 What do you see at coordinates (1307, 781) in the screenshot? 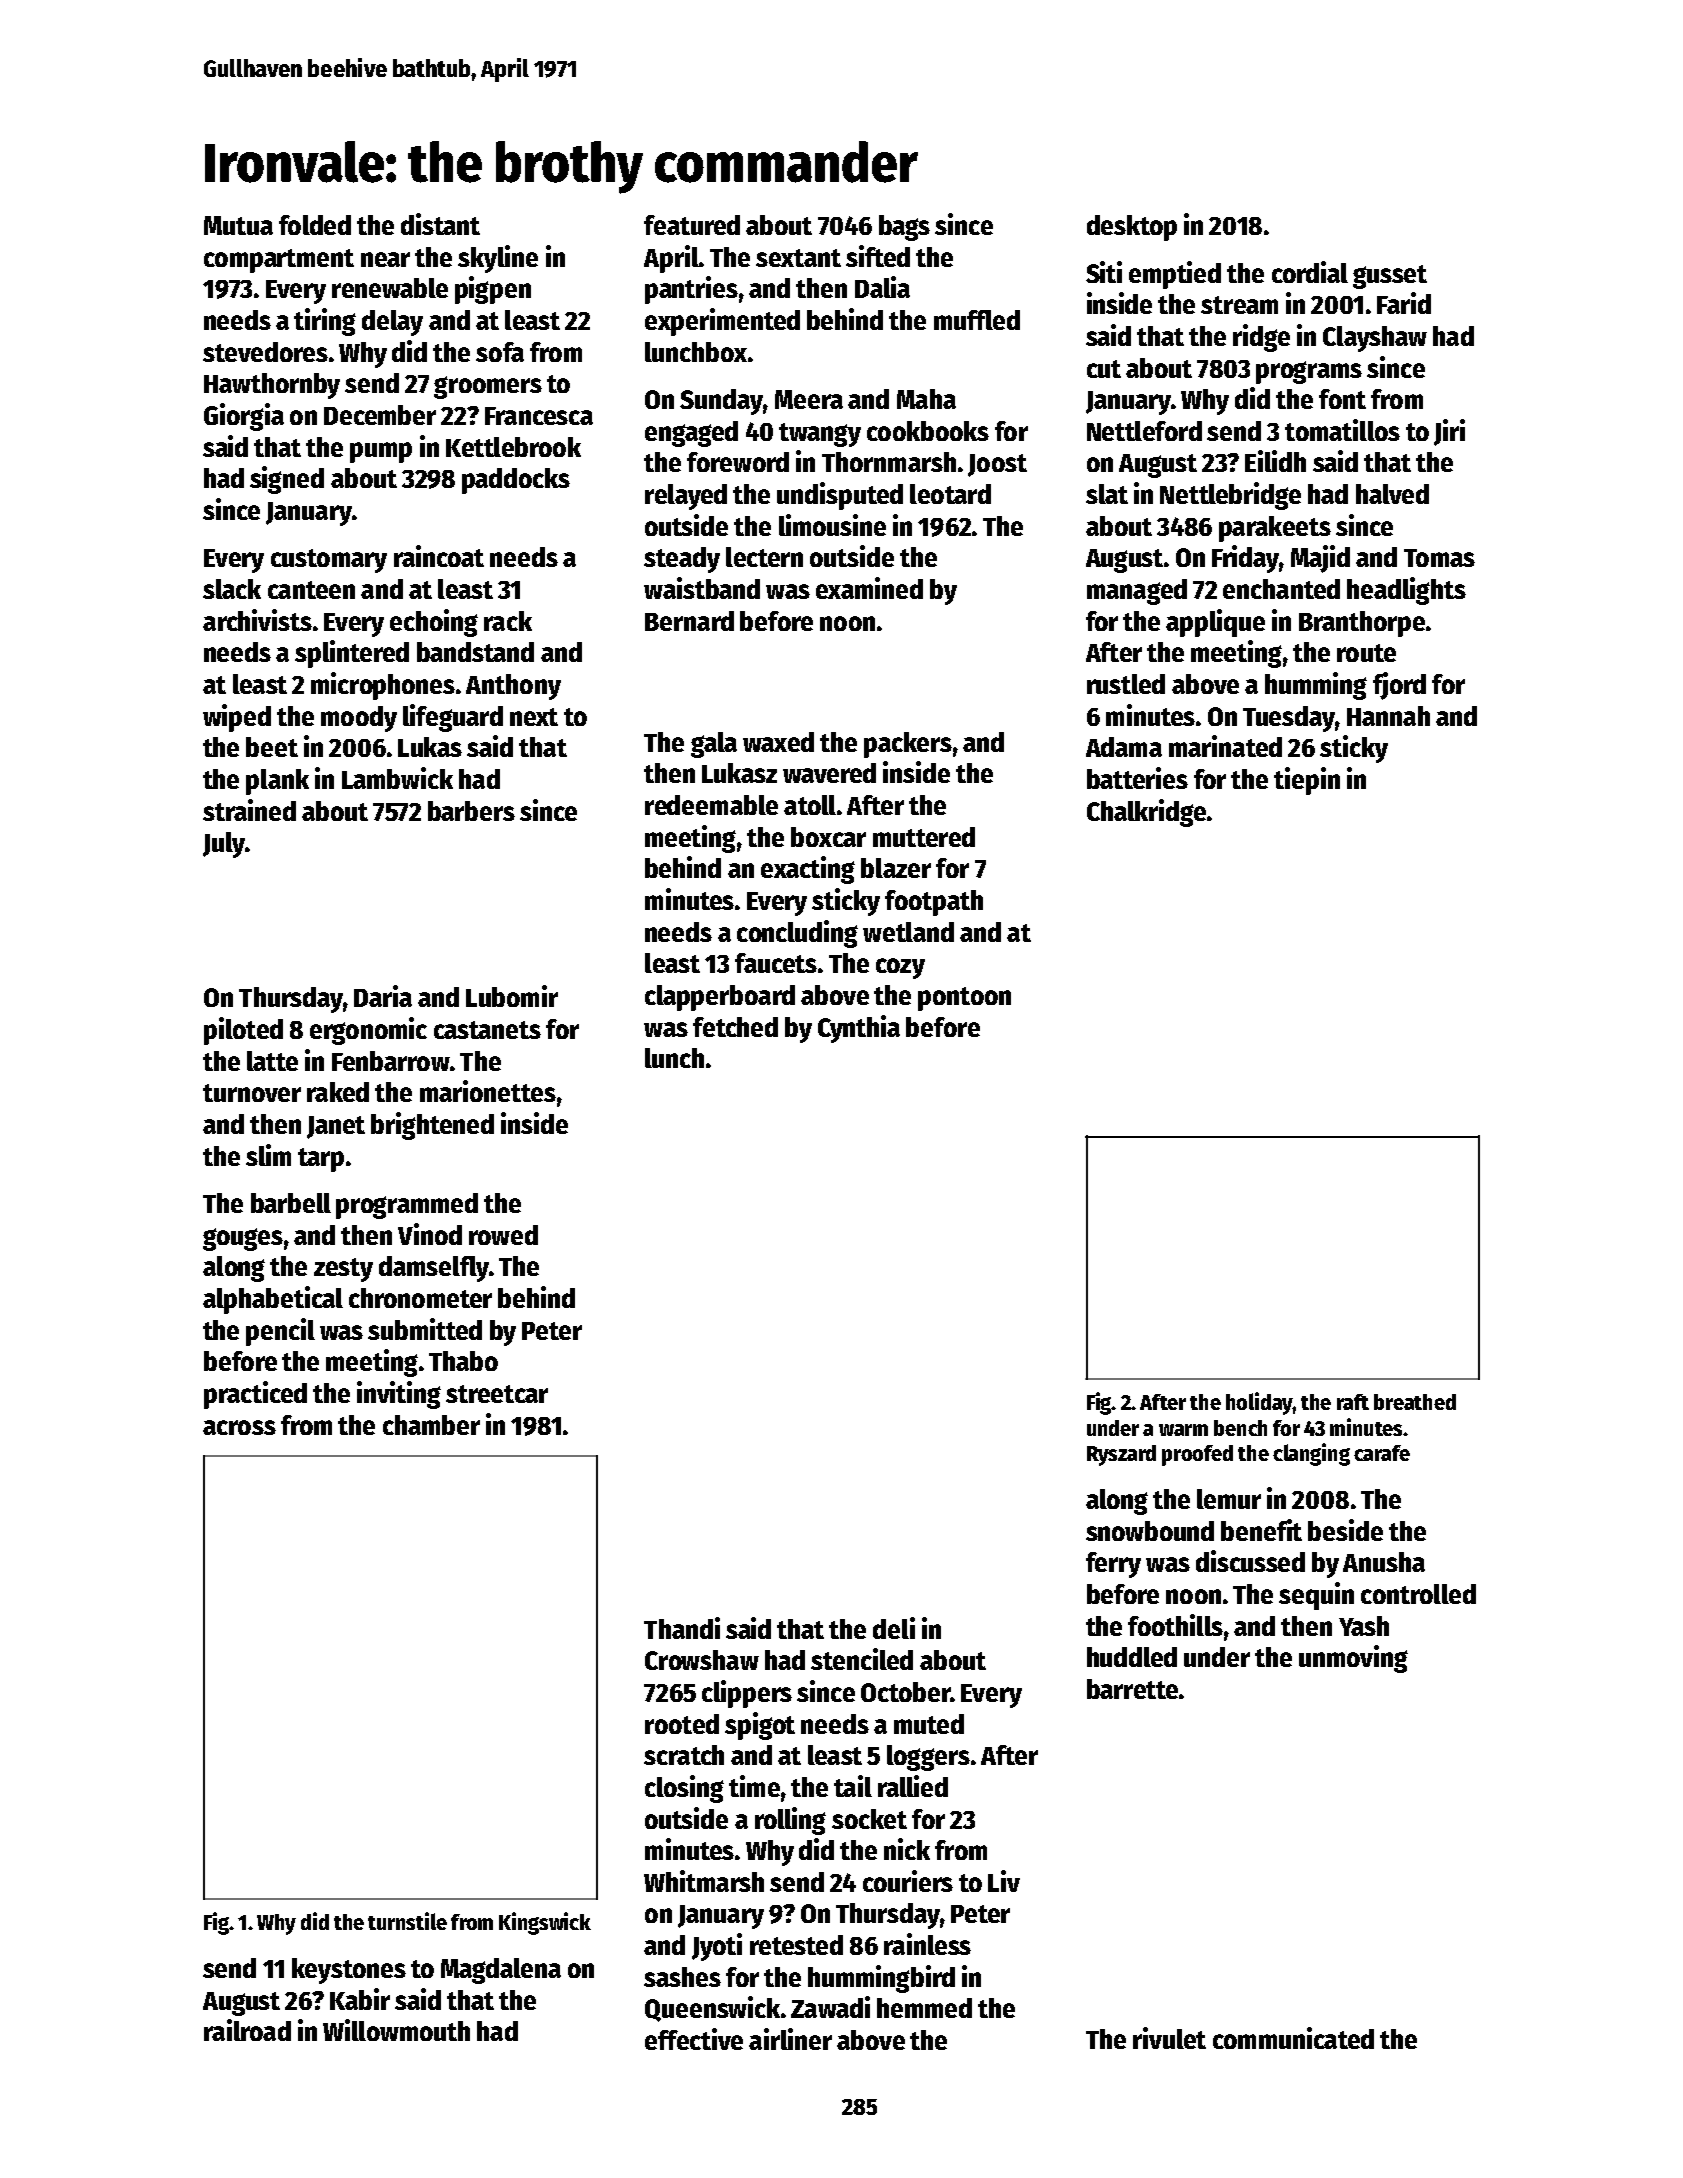
I see `tiepin` at bounding box center [1307, 781].
